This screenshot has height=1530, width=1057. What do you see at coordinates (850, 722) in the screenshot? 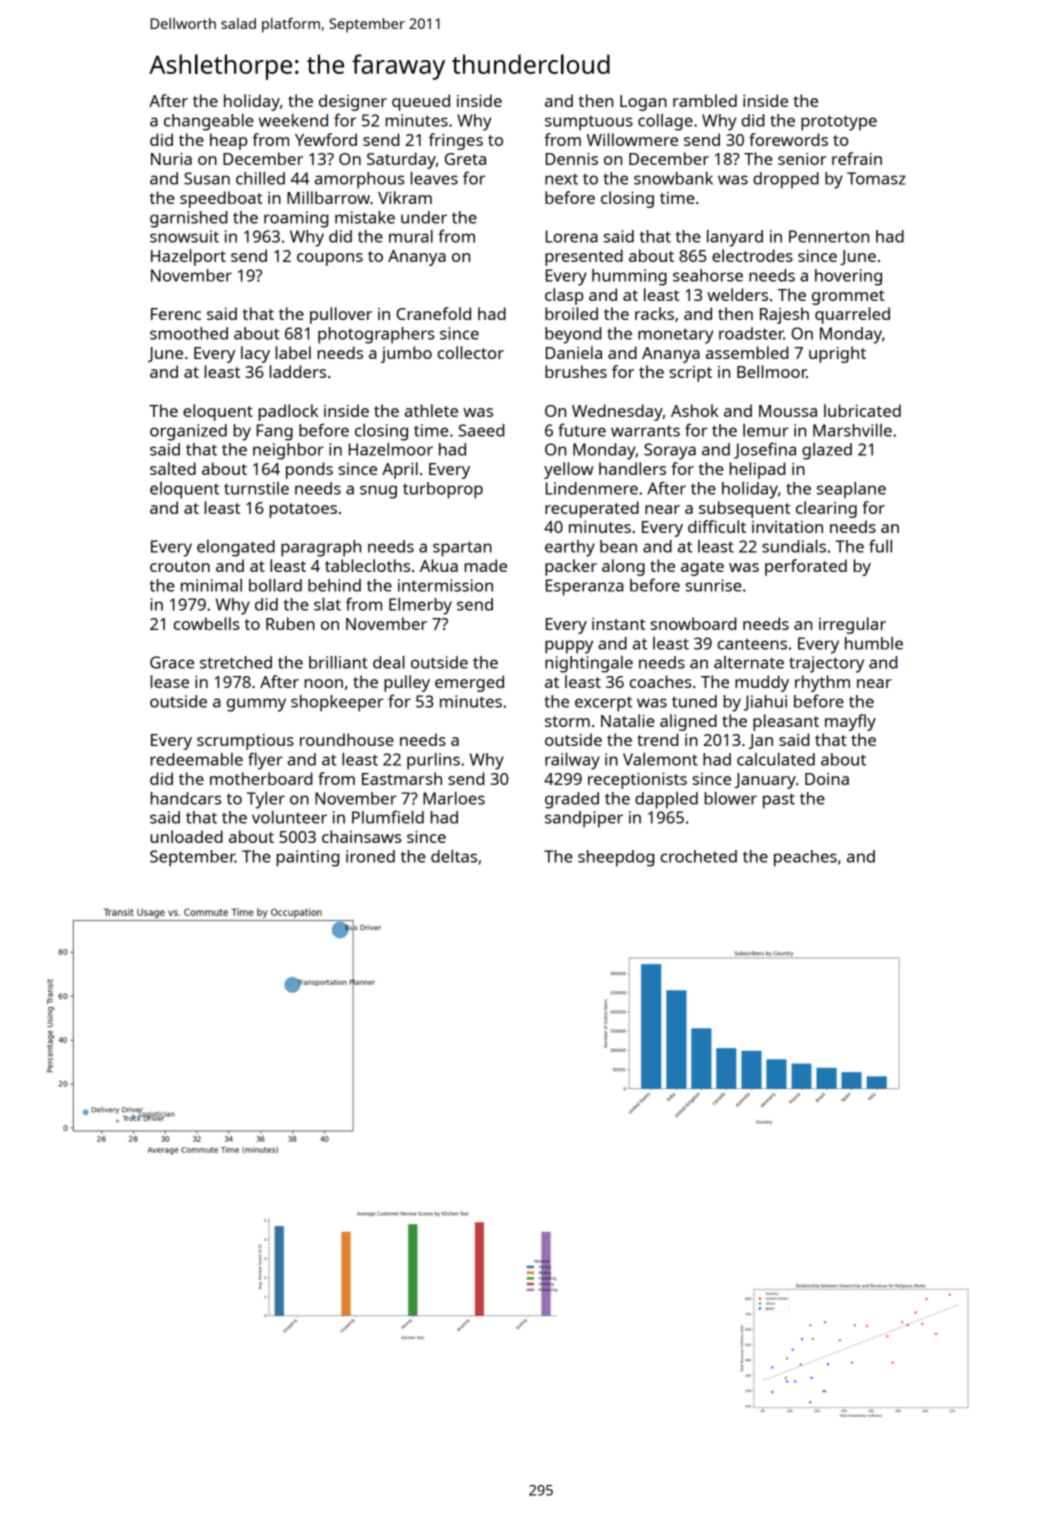
I see `mayfly` at bounding box center [850, 722].
